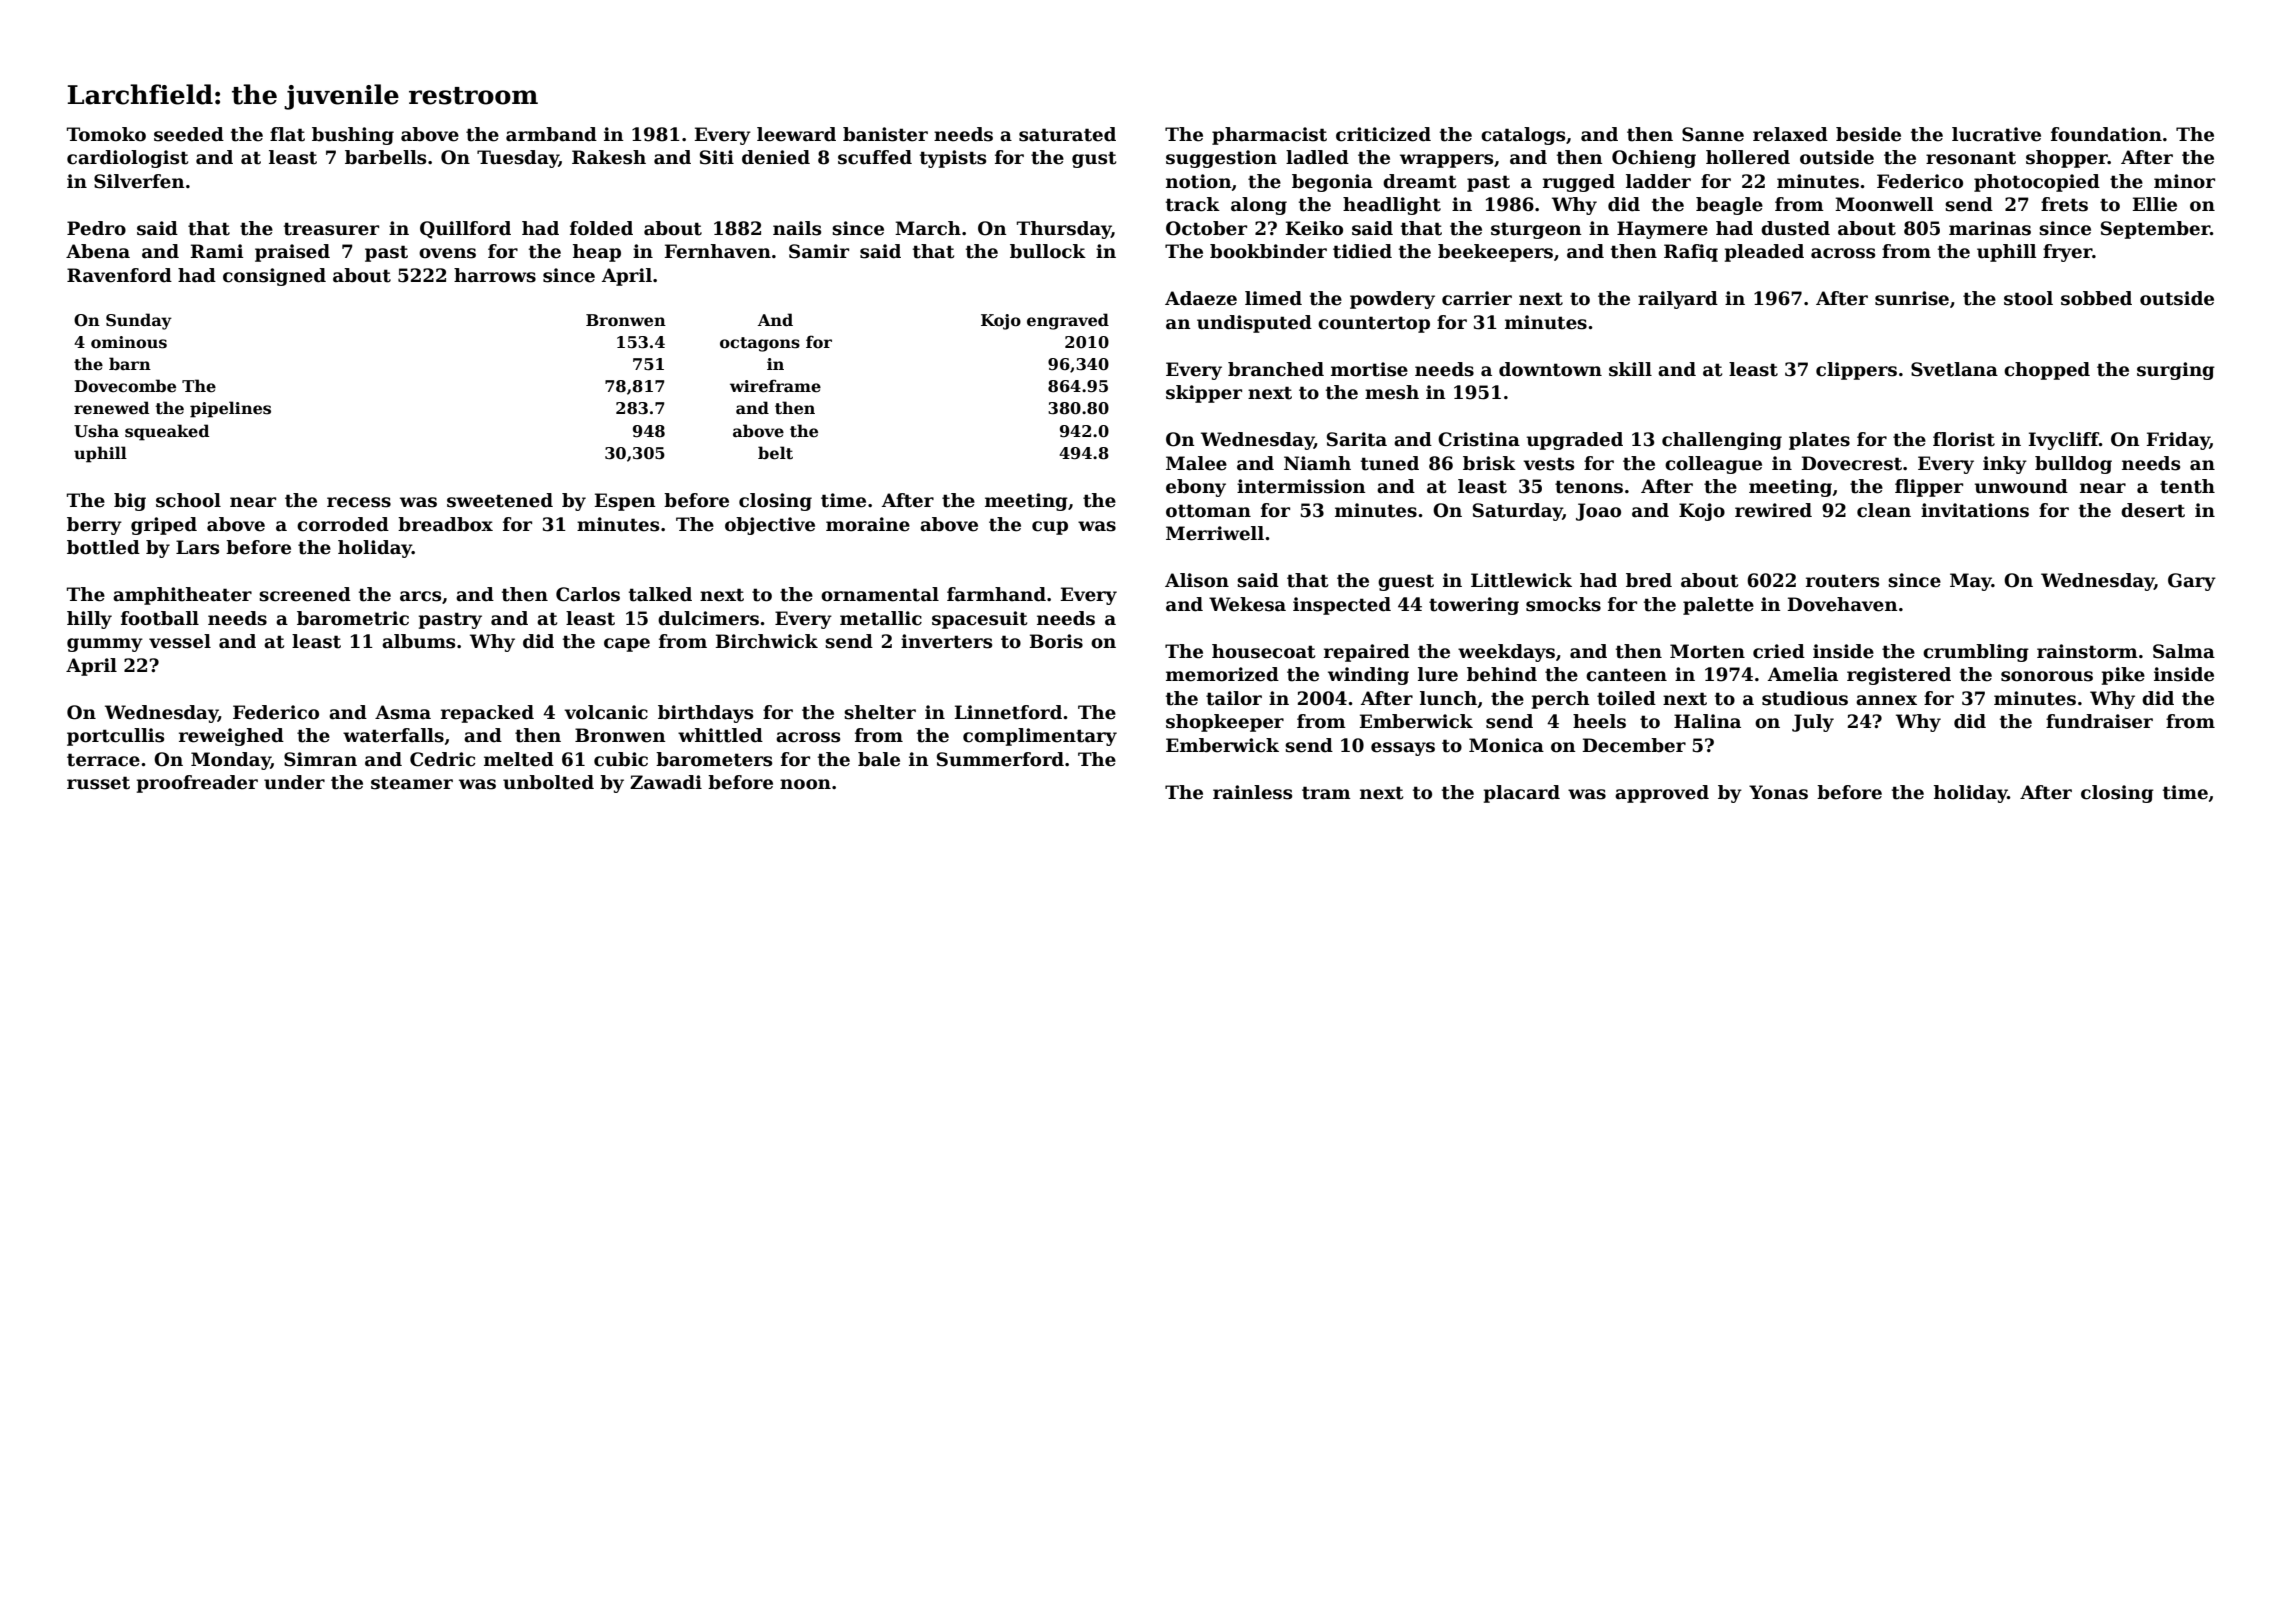 The width and height of the screenshot is (2282, 1614). Describe the element at coordinates (775, 453) in the screenshot. I see `belt` at that location.
